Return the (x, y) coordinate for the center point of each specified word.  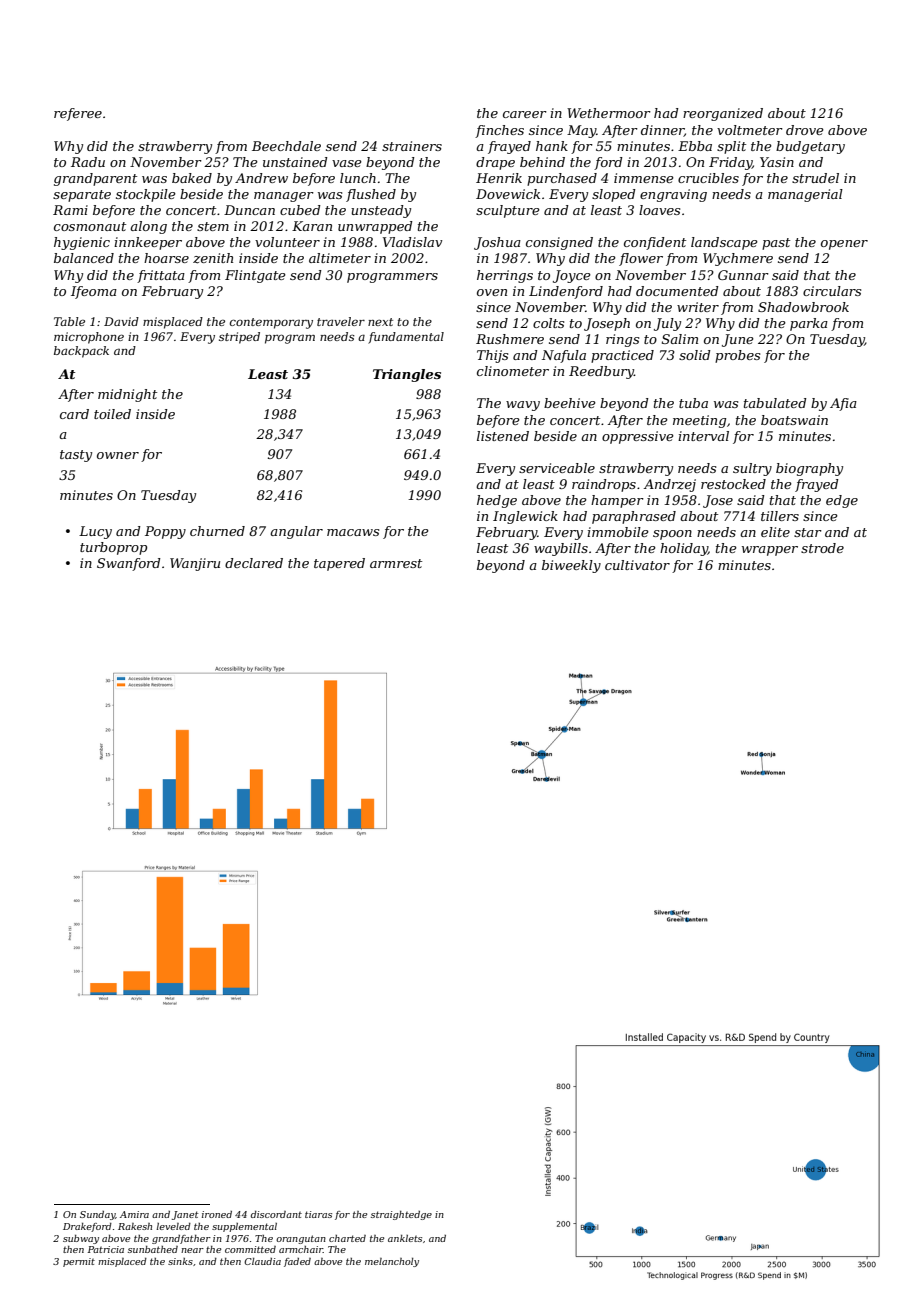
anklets (405, 1238)
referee (78, 114)
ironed (217, 1214)
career (525, 114)
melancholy (392, 1262)
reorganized (723, 114)
